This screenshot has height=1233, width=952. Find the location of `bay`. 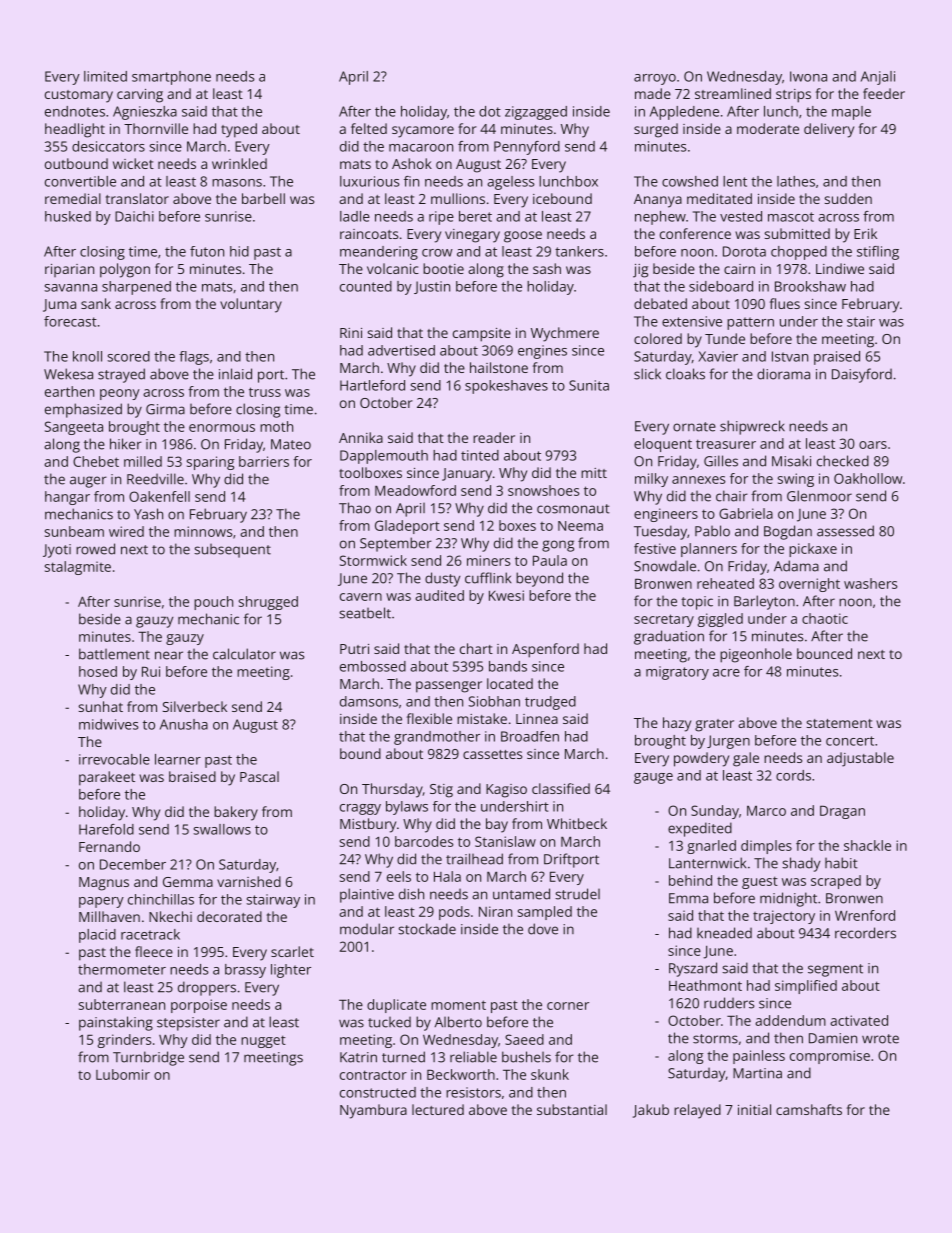

bay is located at coordinates (497, 825).
